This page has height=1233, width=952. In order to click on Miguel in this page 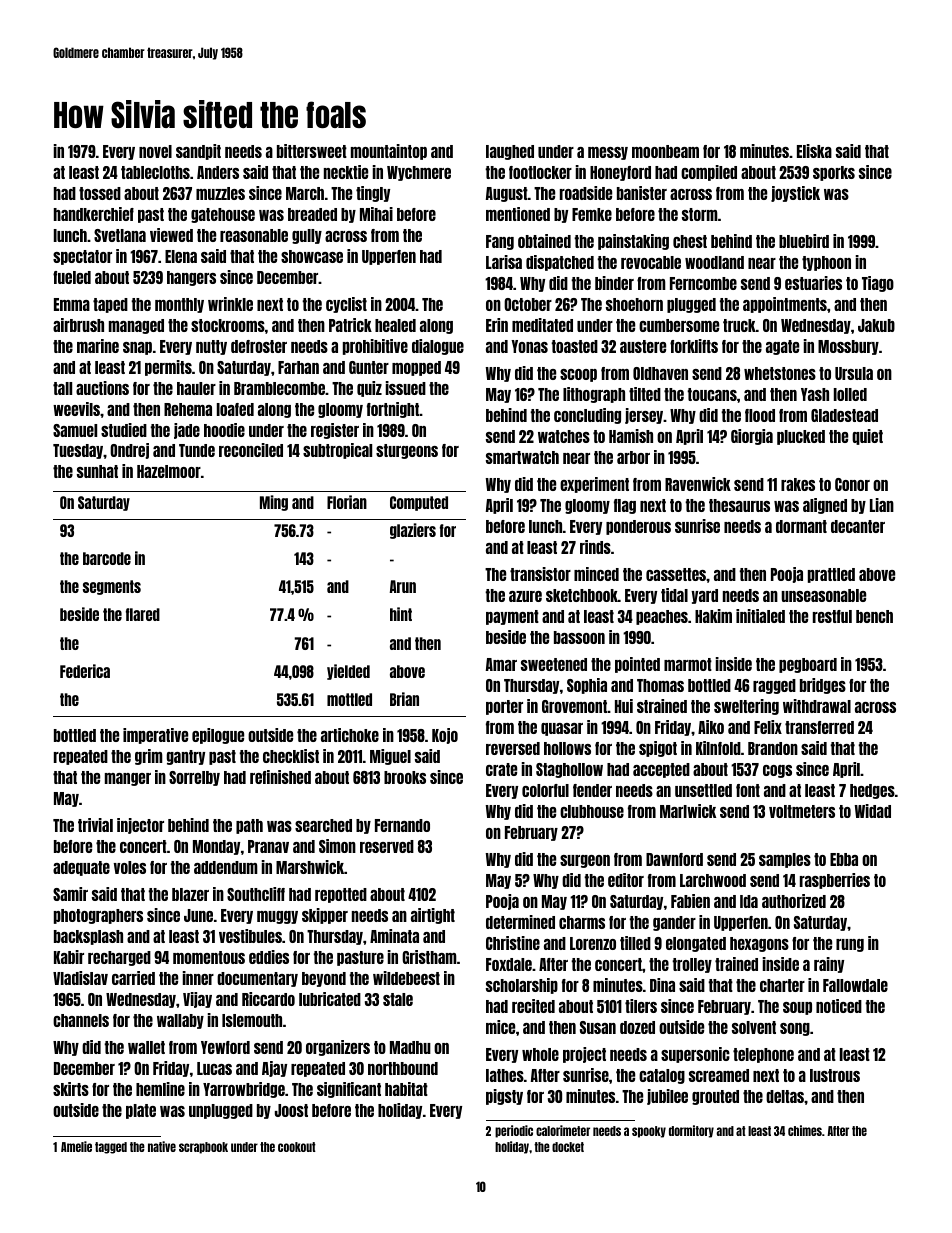, I will do `click(390, 757)`.
